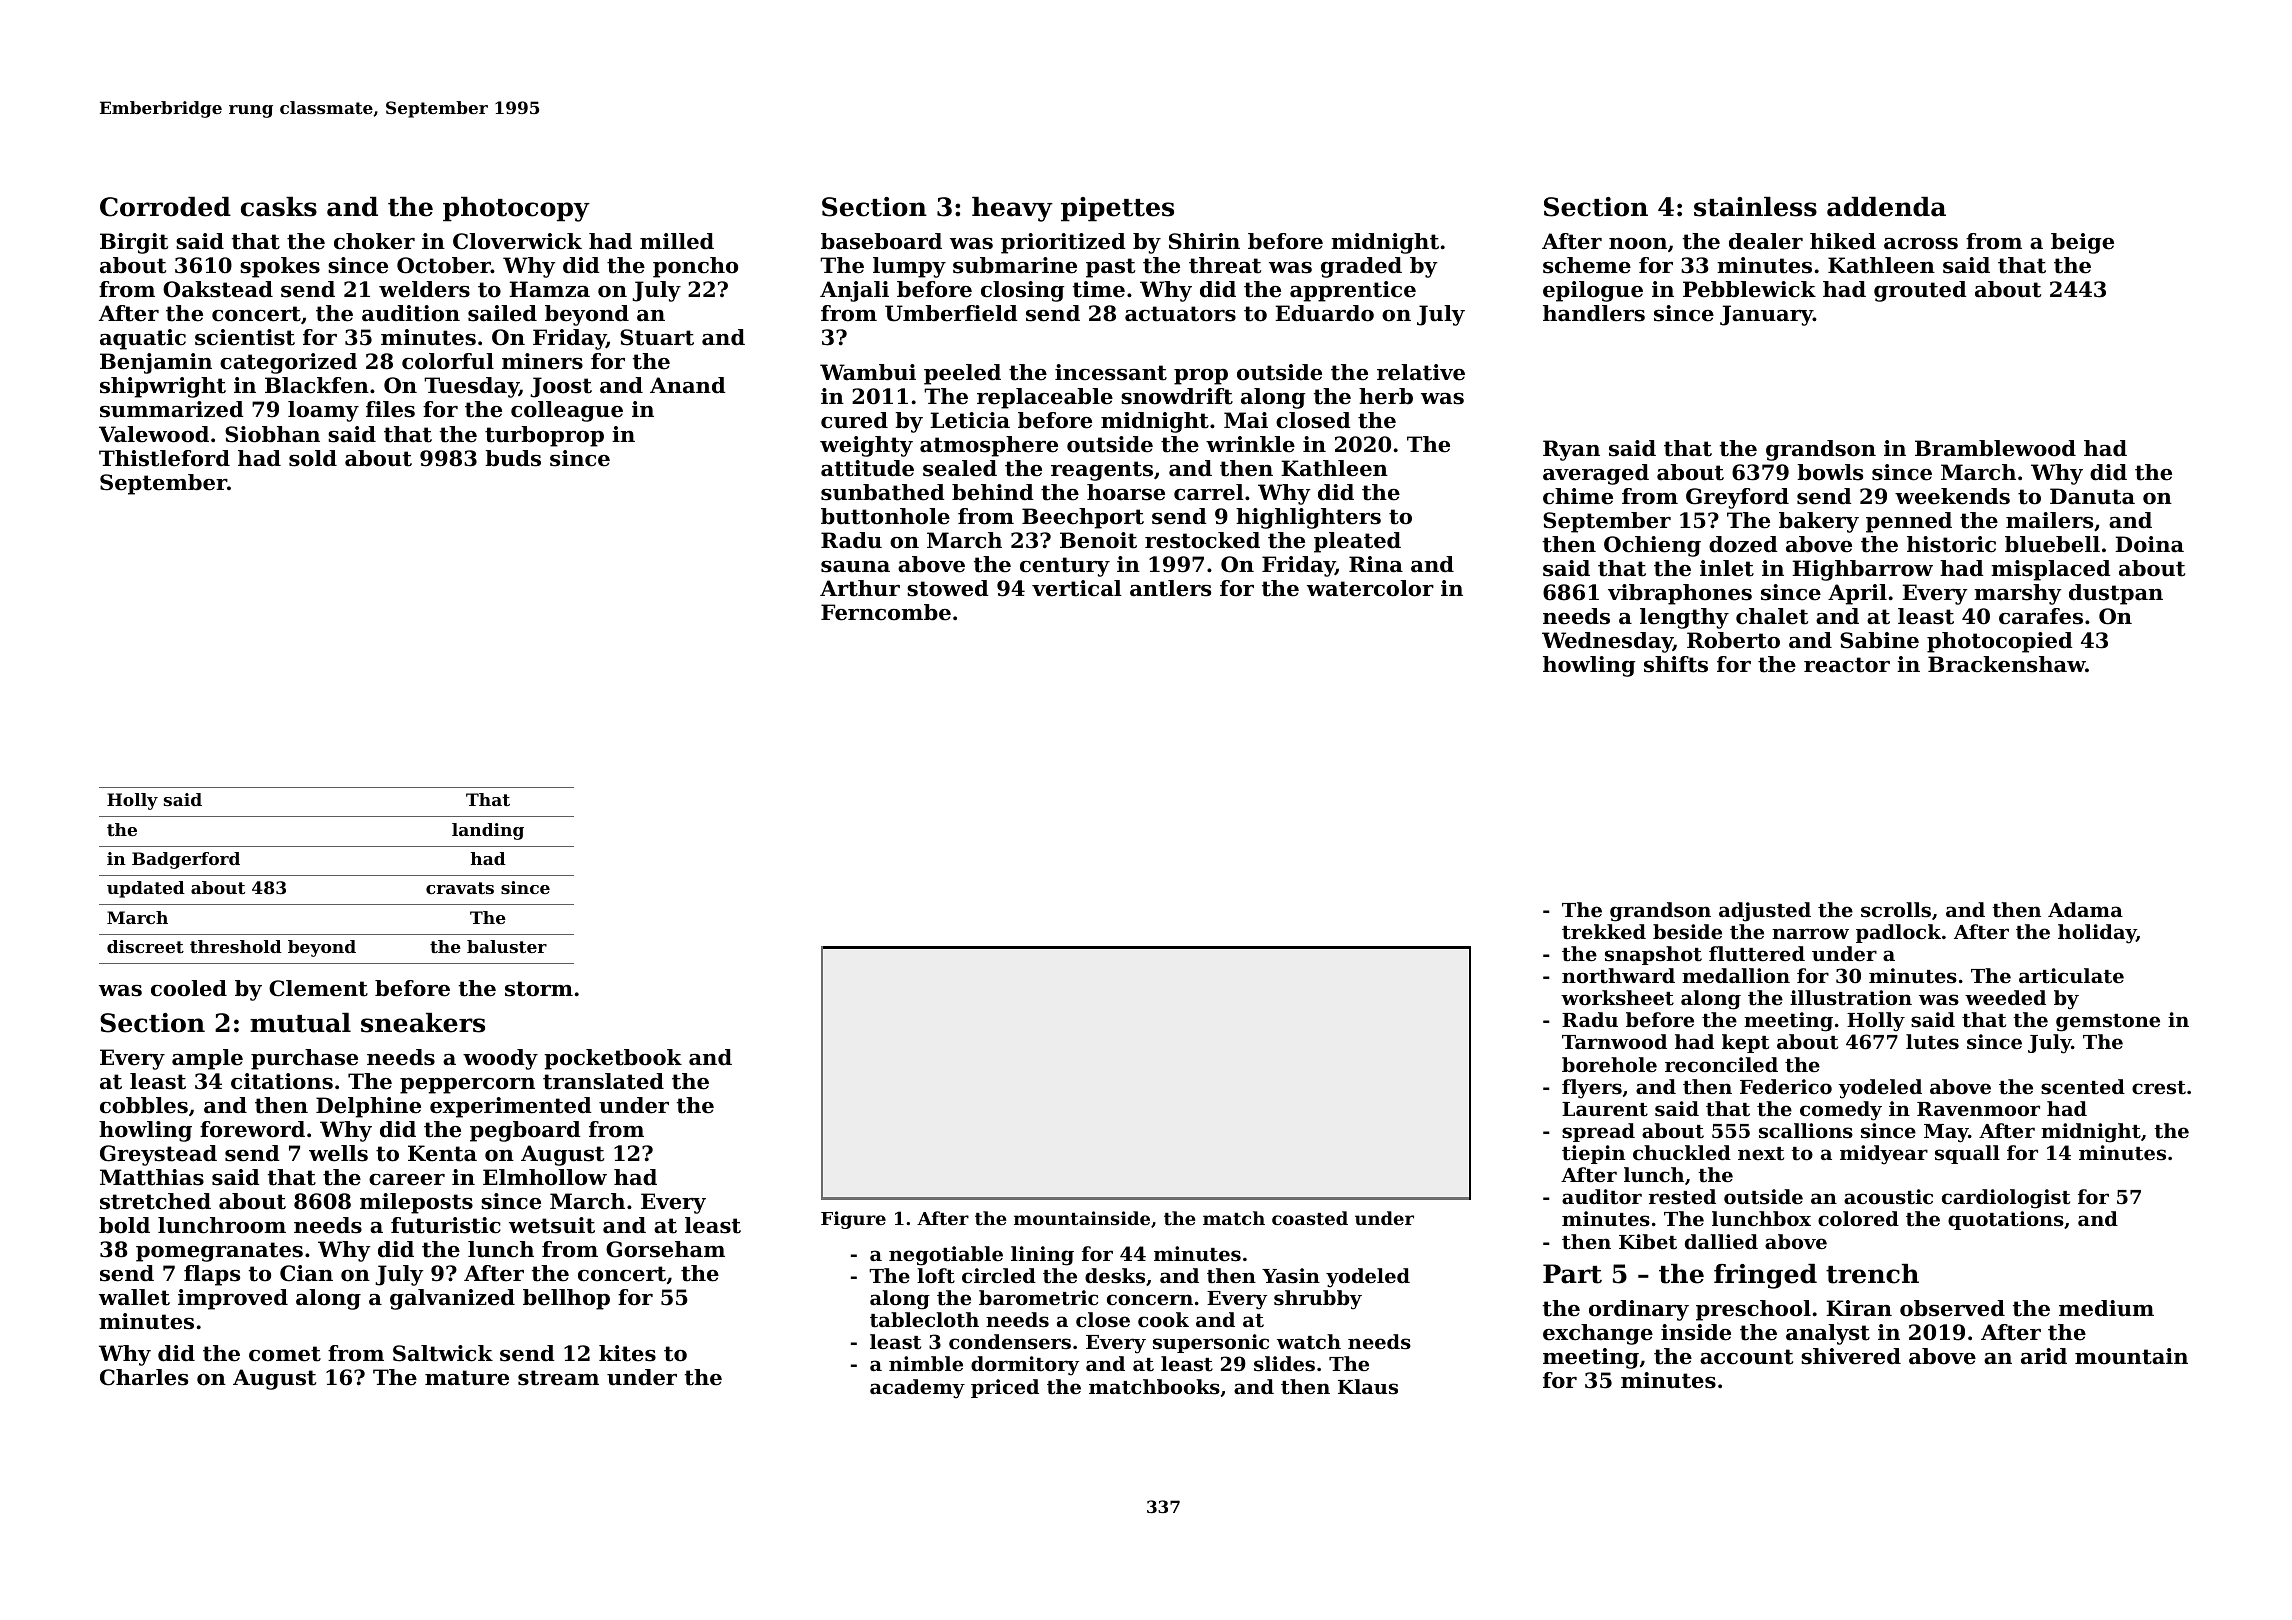 Image resolution: width=2292 pixels, height=1620 pixels. I want to click on Clement, so click(318, 988).
